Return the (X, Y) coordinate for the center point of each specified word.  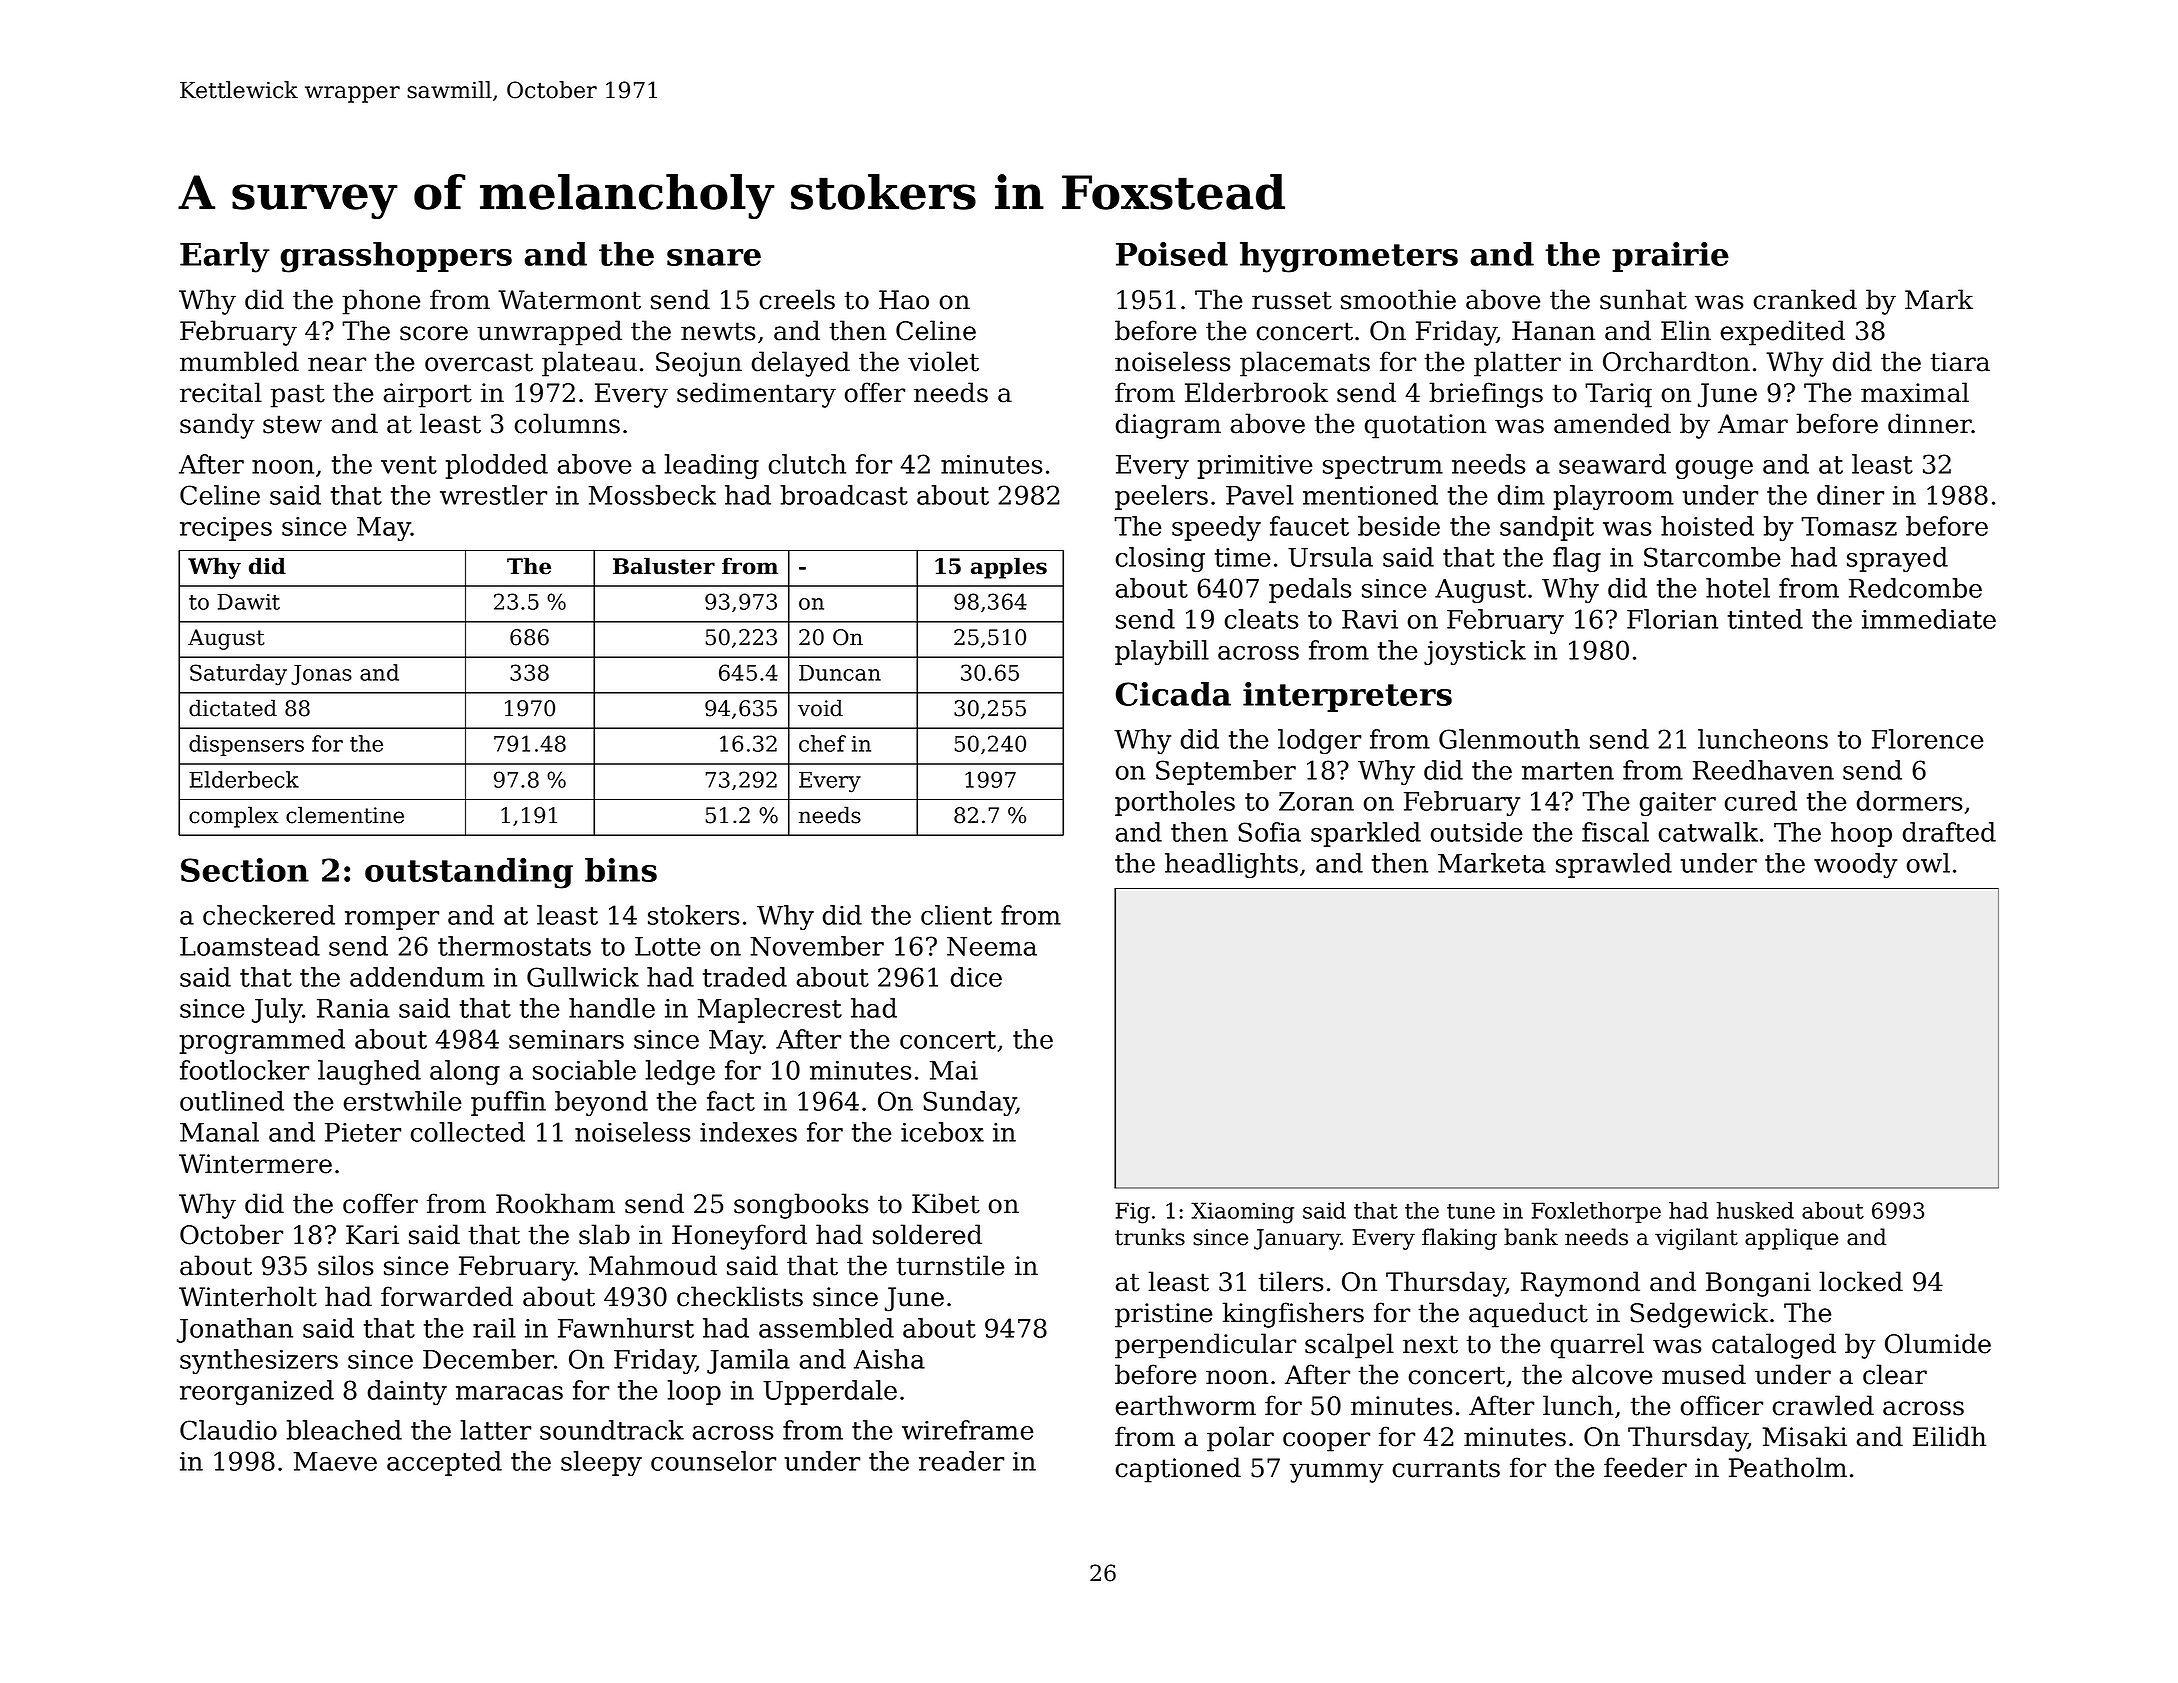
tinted (1765, 619)
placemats (1305, 364)
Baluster (664, 566)
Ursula (1330, 557)
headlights (1231, 865)
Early (225, 257)
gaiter (1678, 804)
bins (621, 870)
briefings (1486, 395)
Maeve (335, 1461)
